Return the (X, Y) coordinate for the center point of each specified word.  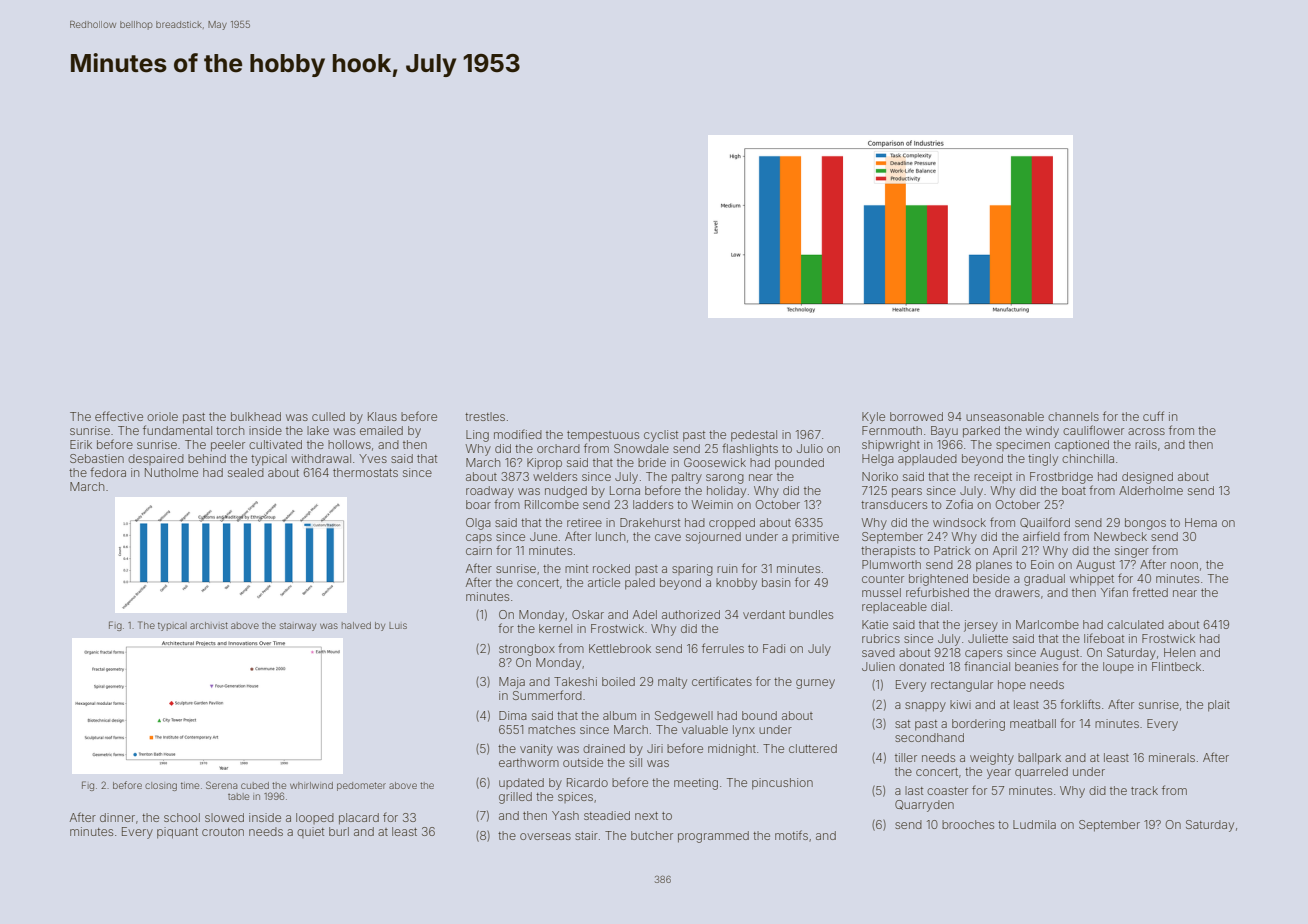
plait (1219, 706)
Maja (512, 683)
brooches (968, 824)
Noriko (880, 476)
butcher (652, 835)
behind (207, 458)
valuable (705, 729)
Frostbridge (1061, 478)
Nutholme (171, 472)
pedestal (754, 436)
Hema (1201, 522)
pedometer (361, 786)
